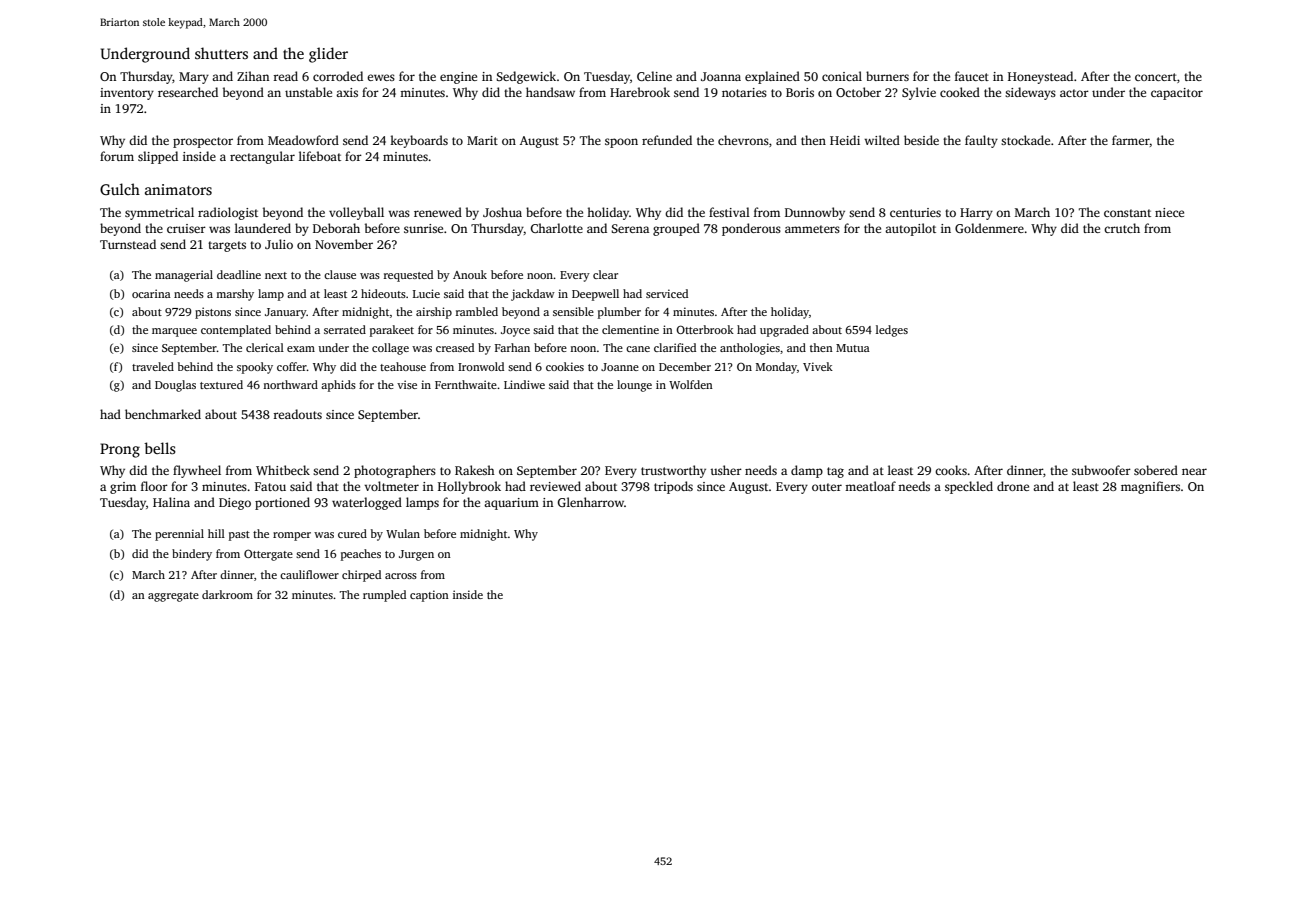 This screenshot has height=924, width=1308. Describe the element at coordinates (1169, 212) in the screenshot. I see `niece` at that location.
